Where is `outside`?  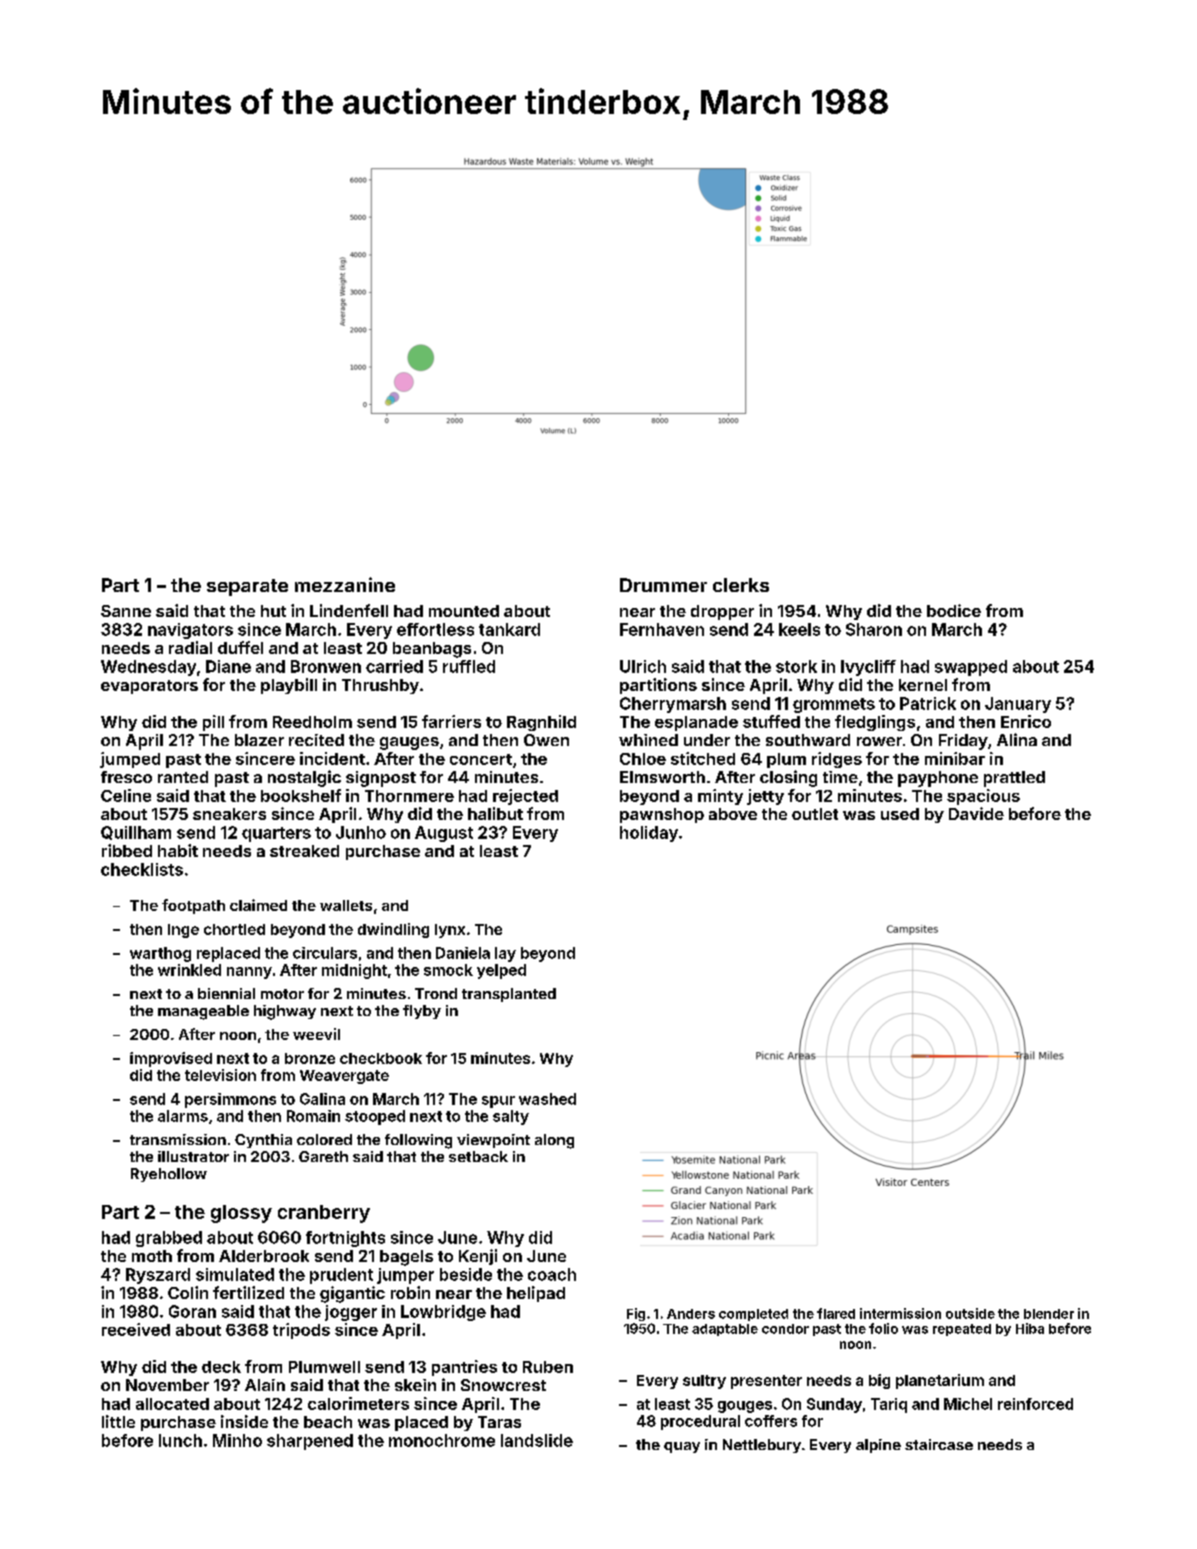
outside is located at coordinates (970, 1313).
